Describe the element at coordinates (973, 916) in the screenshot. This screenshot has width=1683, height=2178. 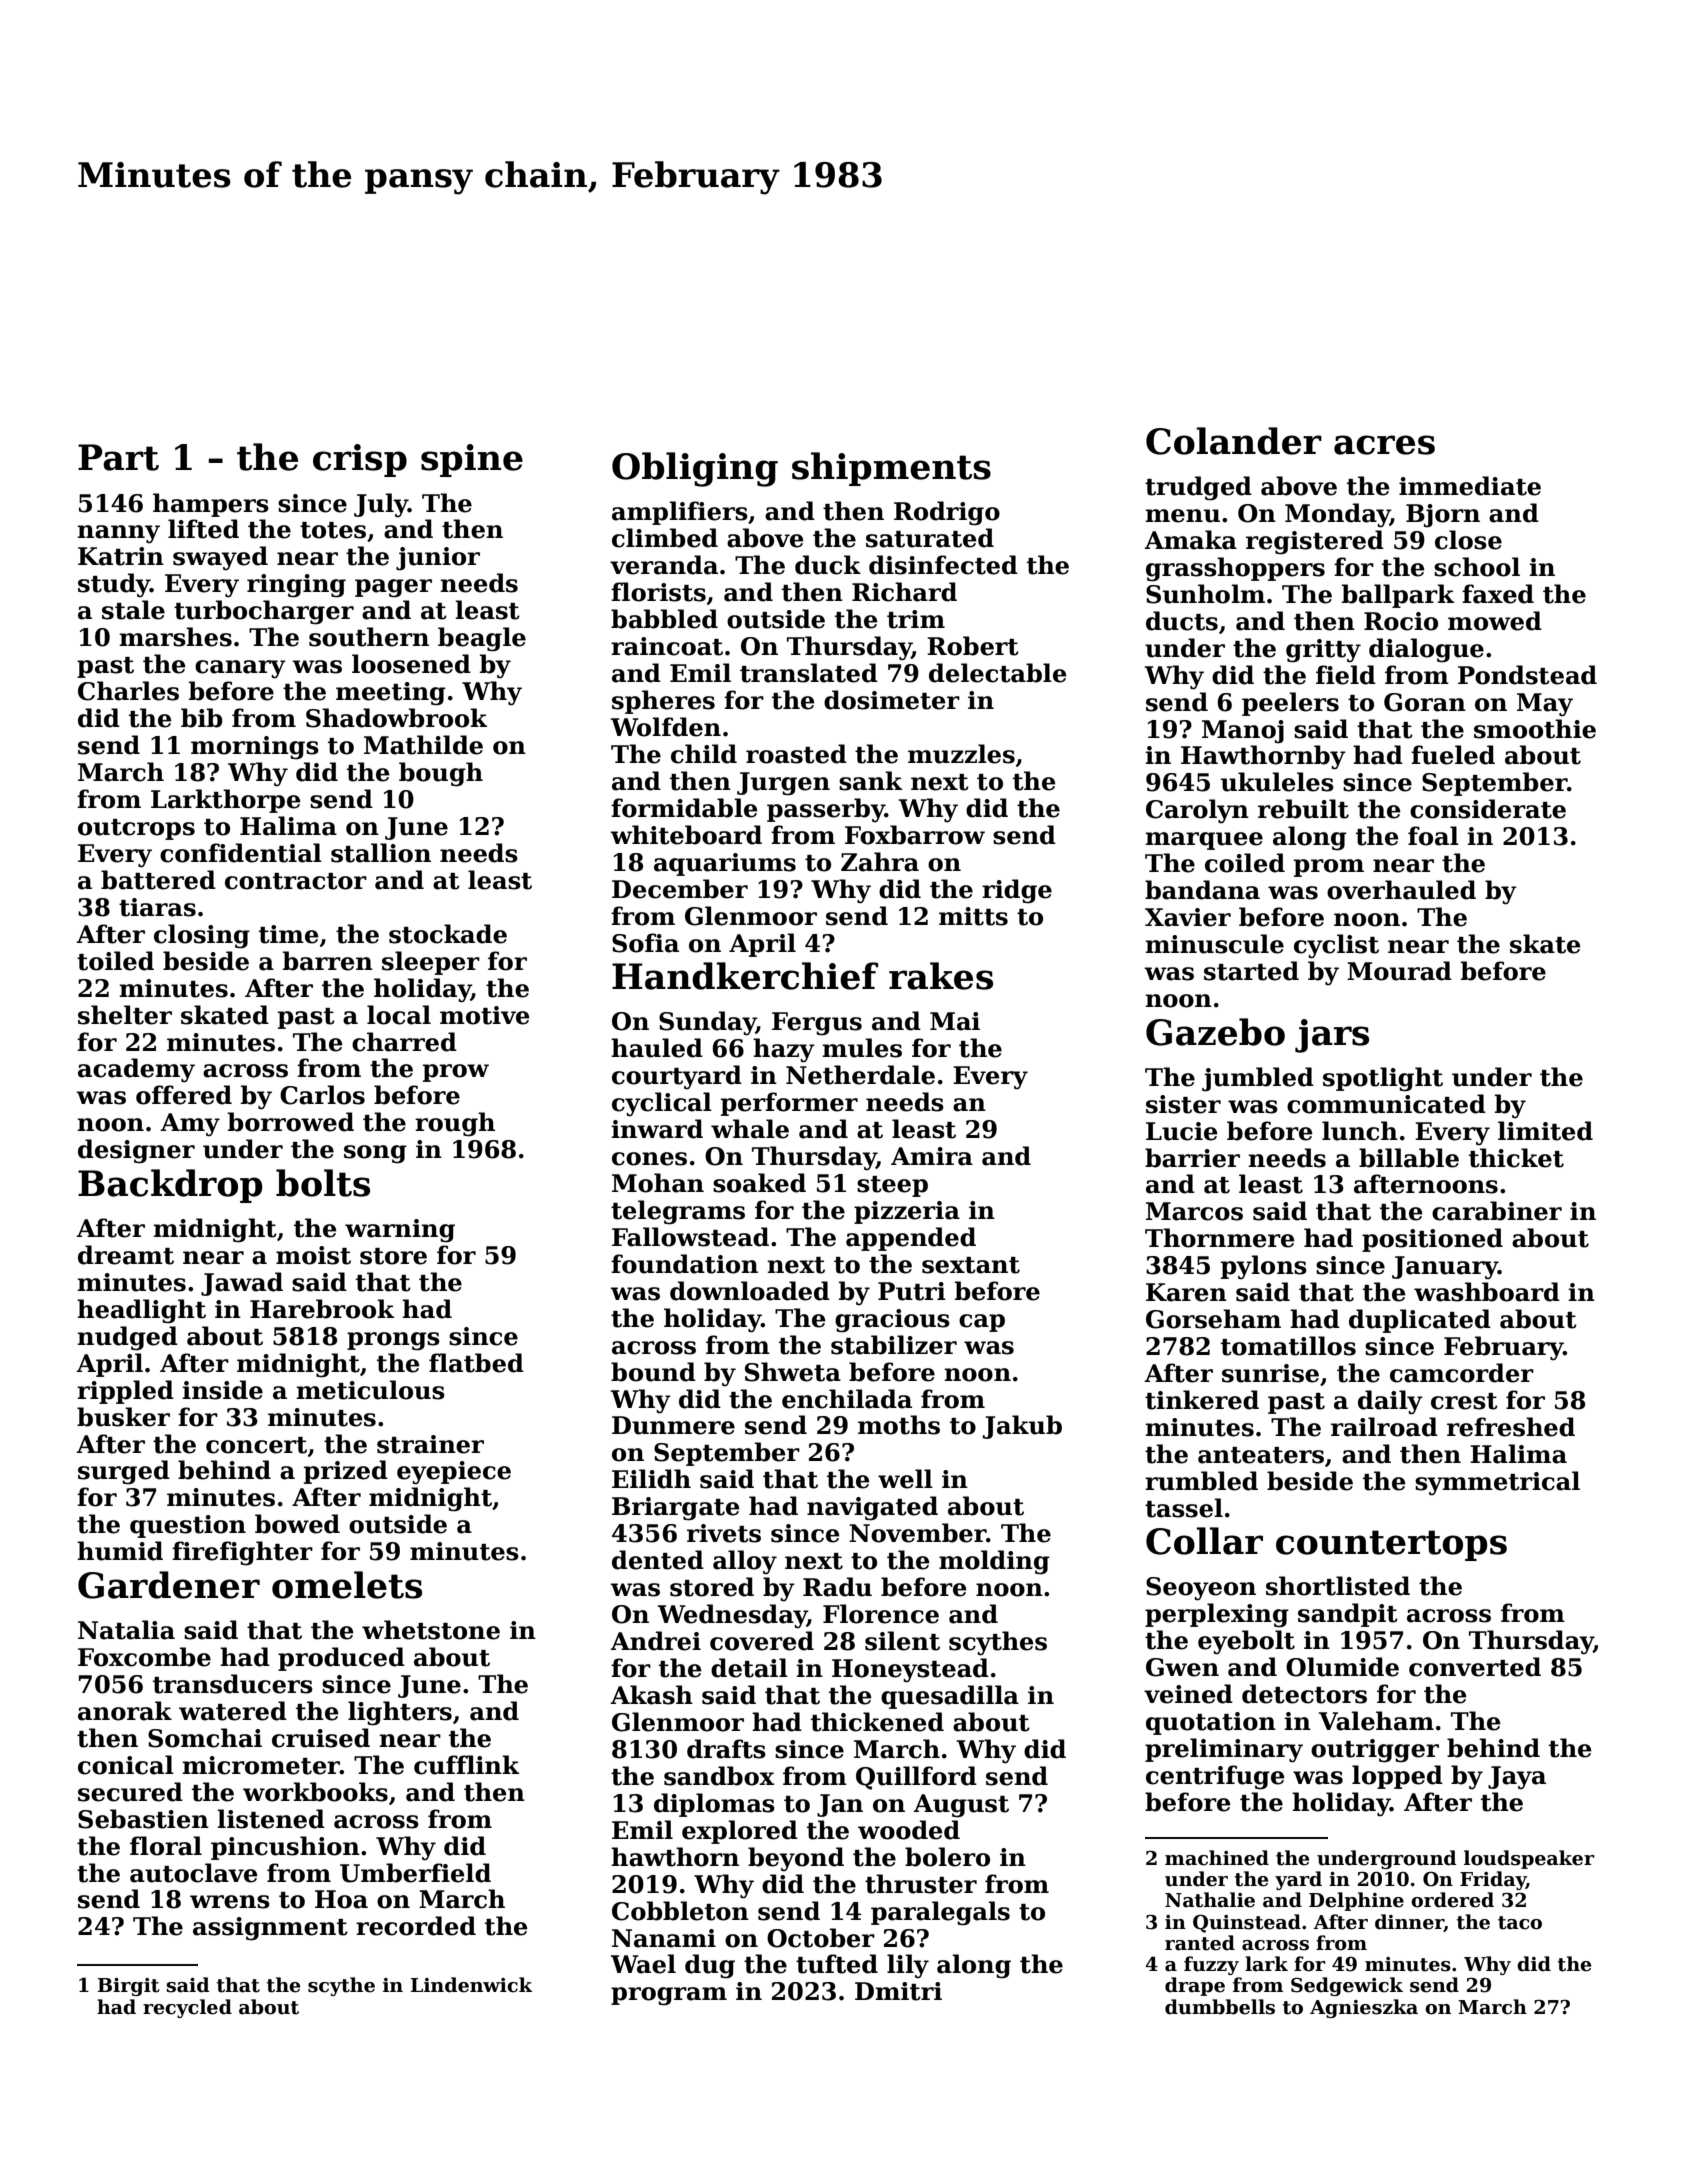
I see `mitts` at that location.
